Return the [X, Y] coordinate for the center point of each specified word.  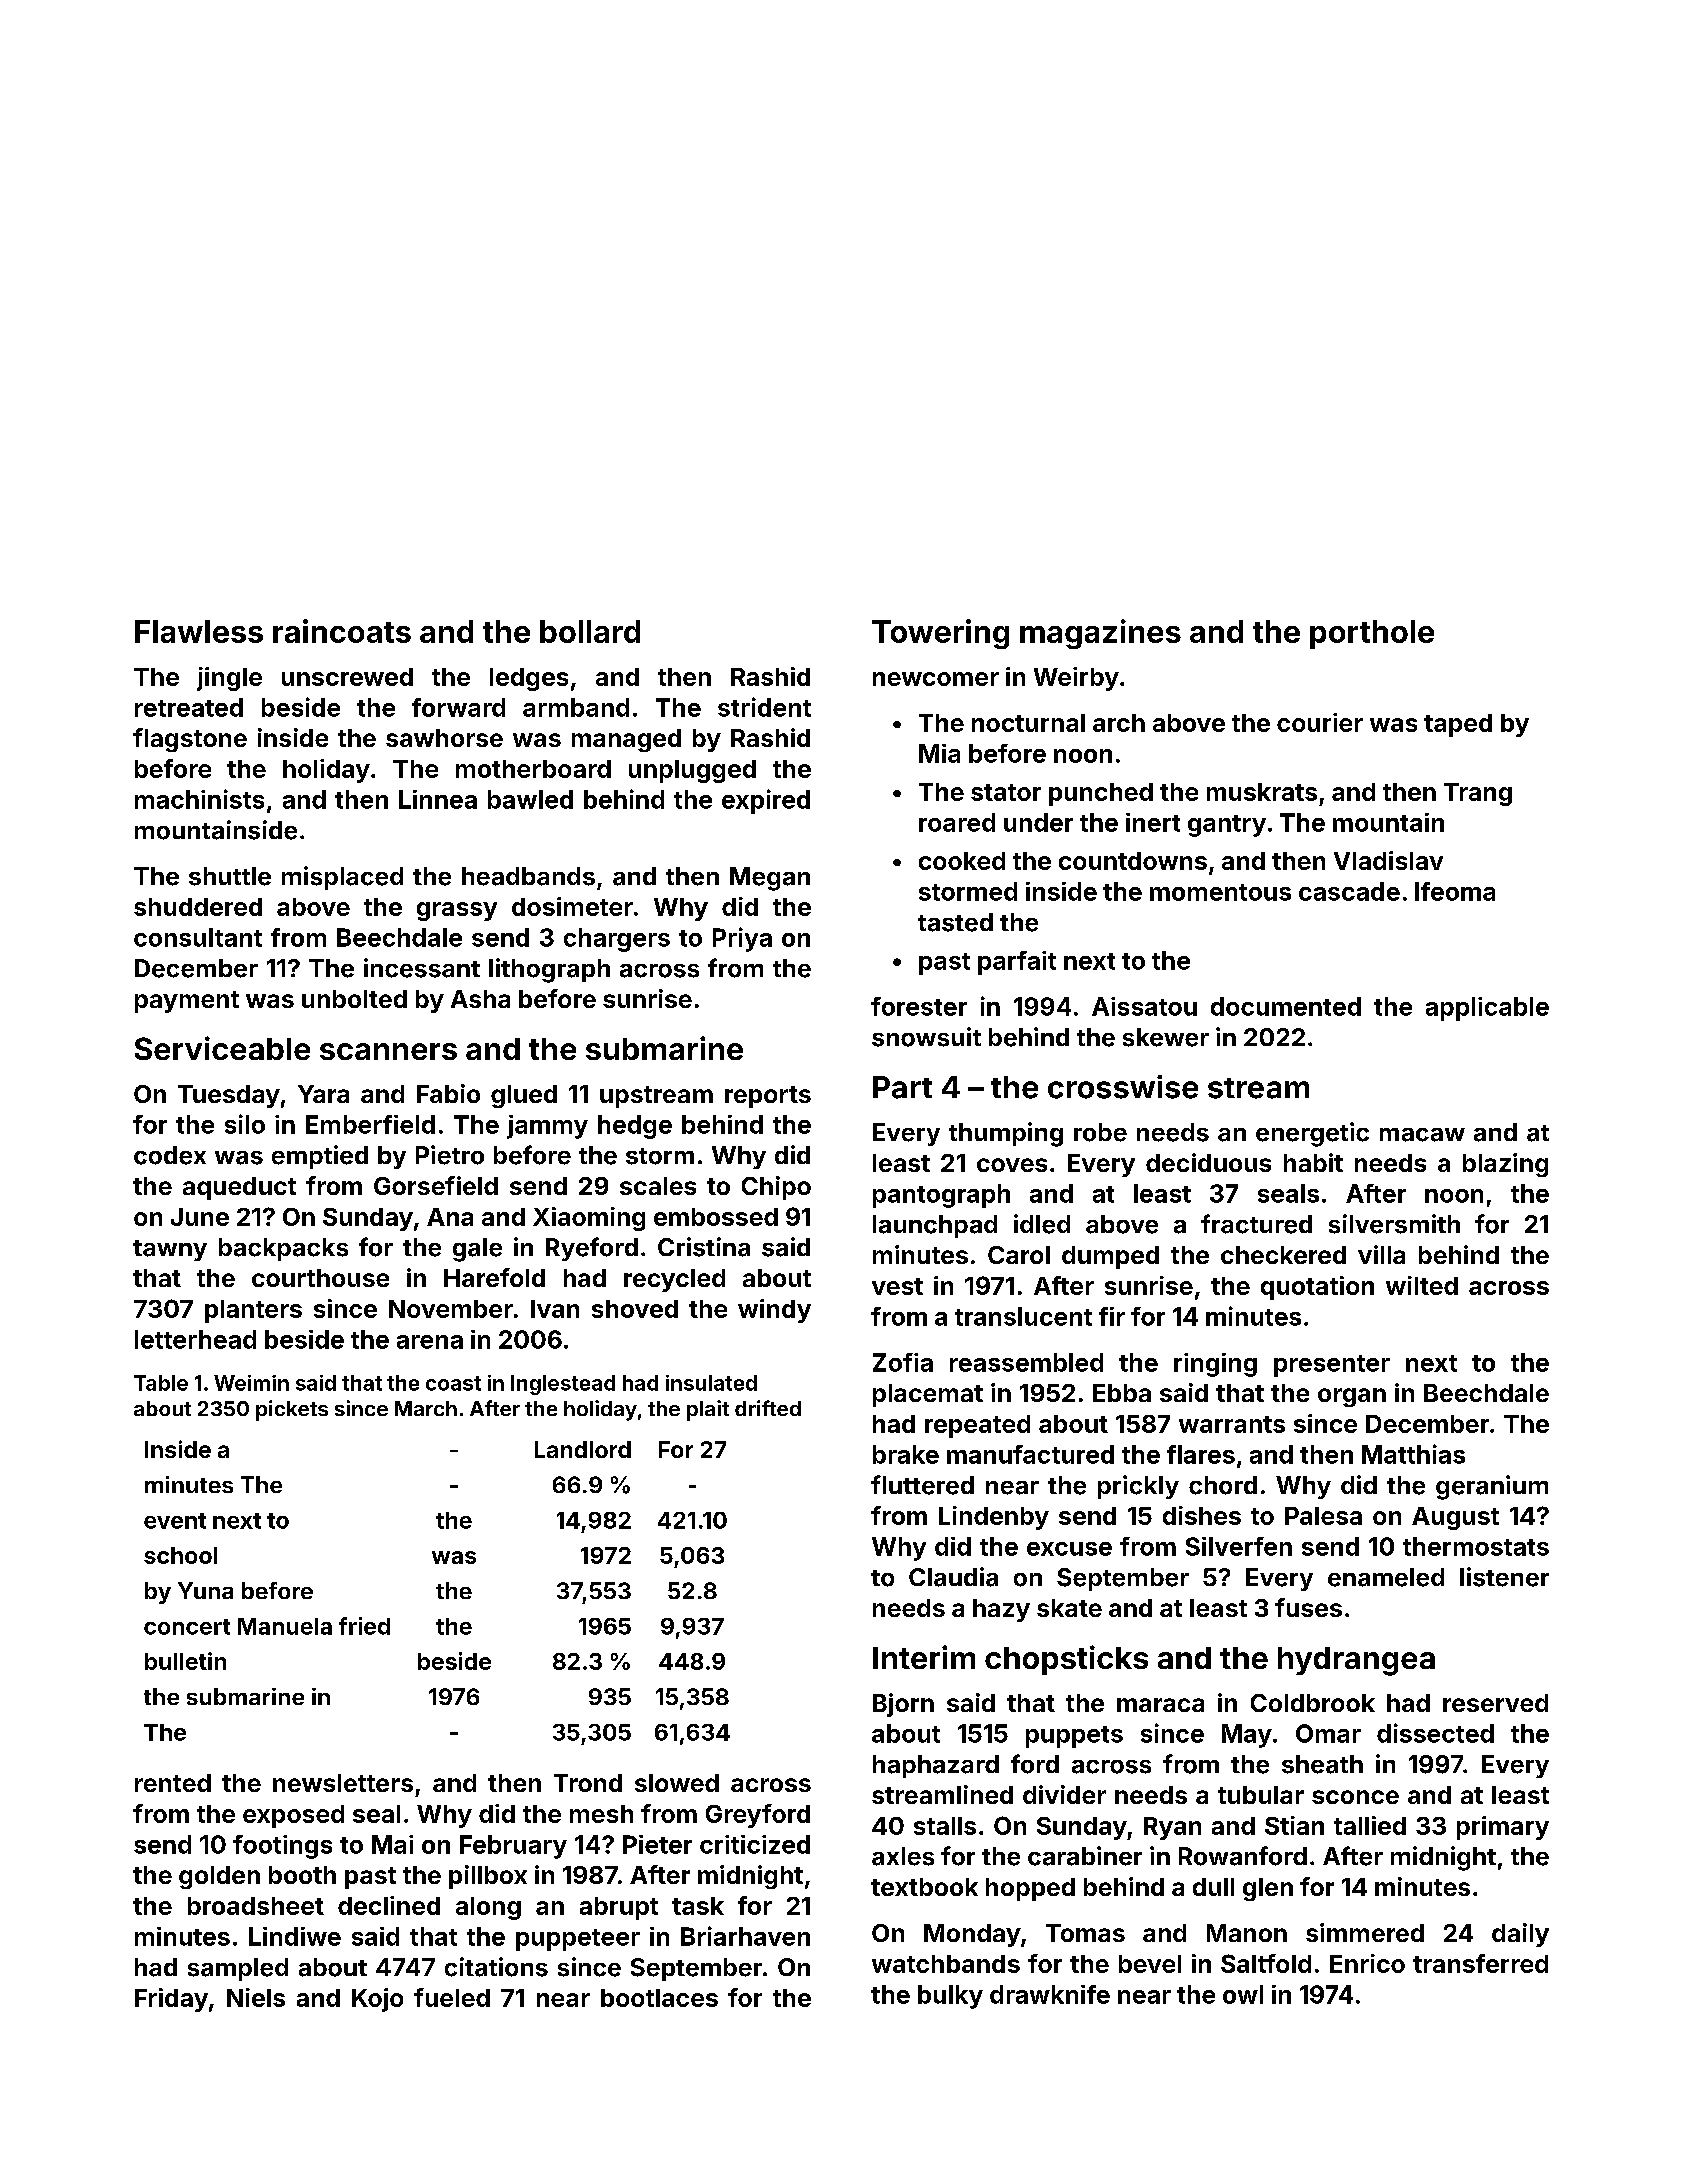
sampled [238, 1969]
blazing [1505, 1165]
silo [245, 1124]
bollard [590, 631]
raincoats [342, 631]
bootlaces [659, 1998]
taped [1458, 725]
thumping [1006, 1134]
